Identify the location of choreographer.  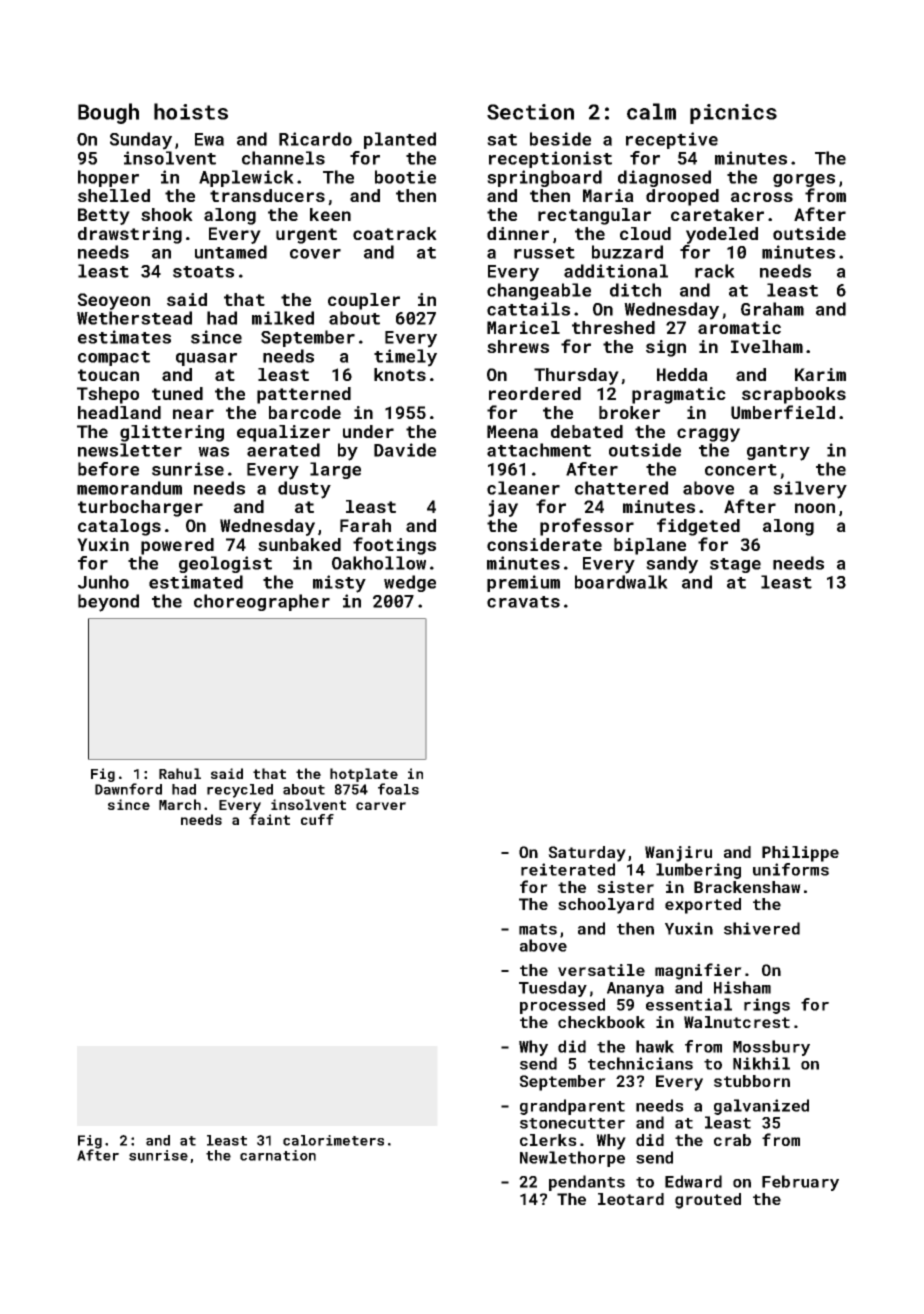
(262, 602).
